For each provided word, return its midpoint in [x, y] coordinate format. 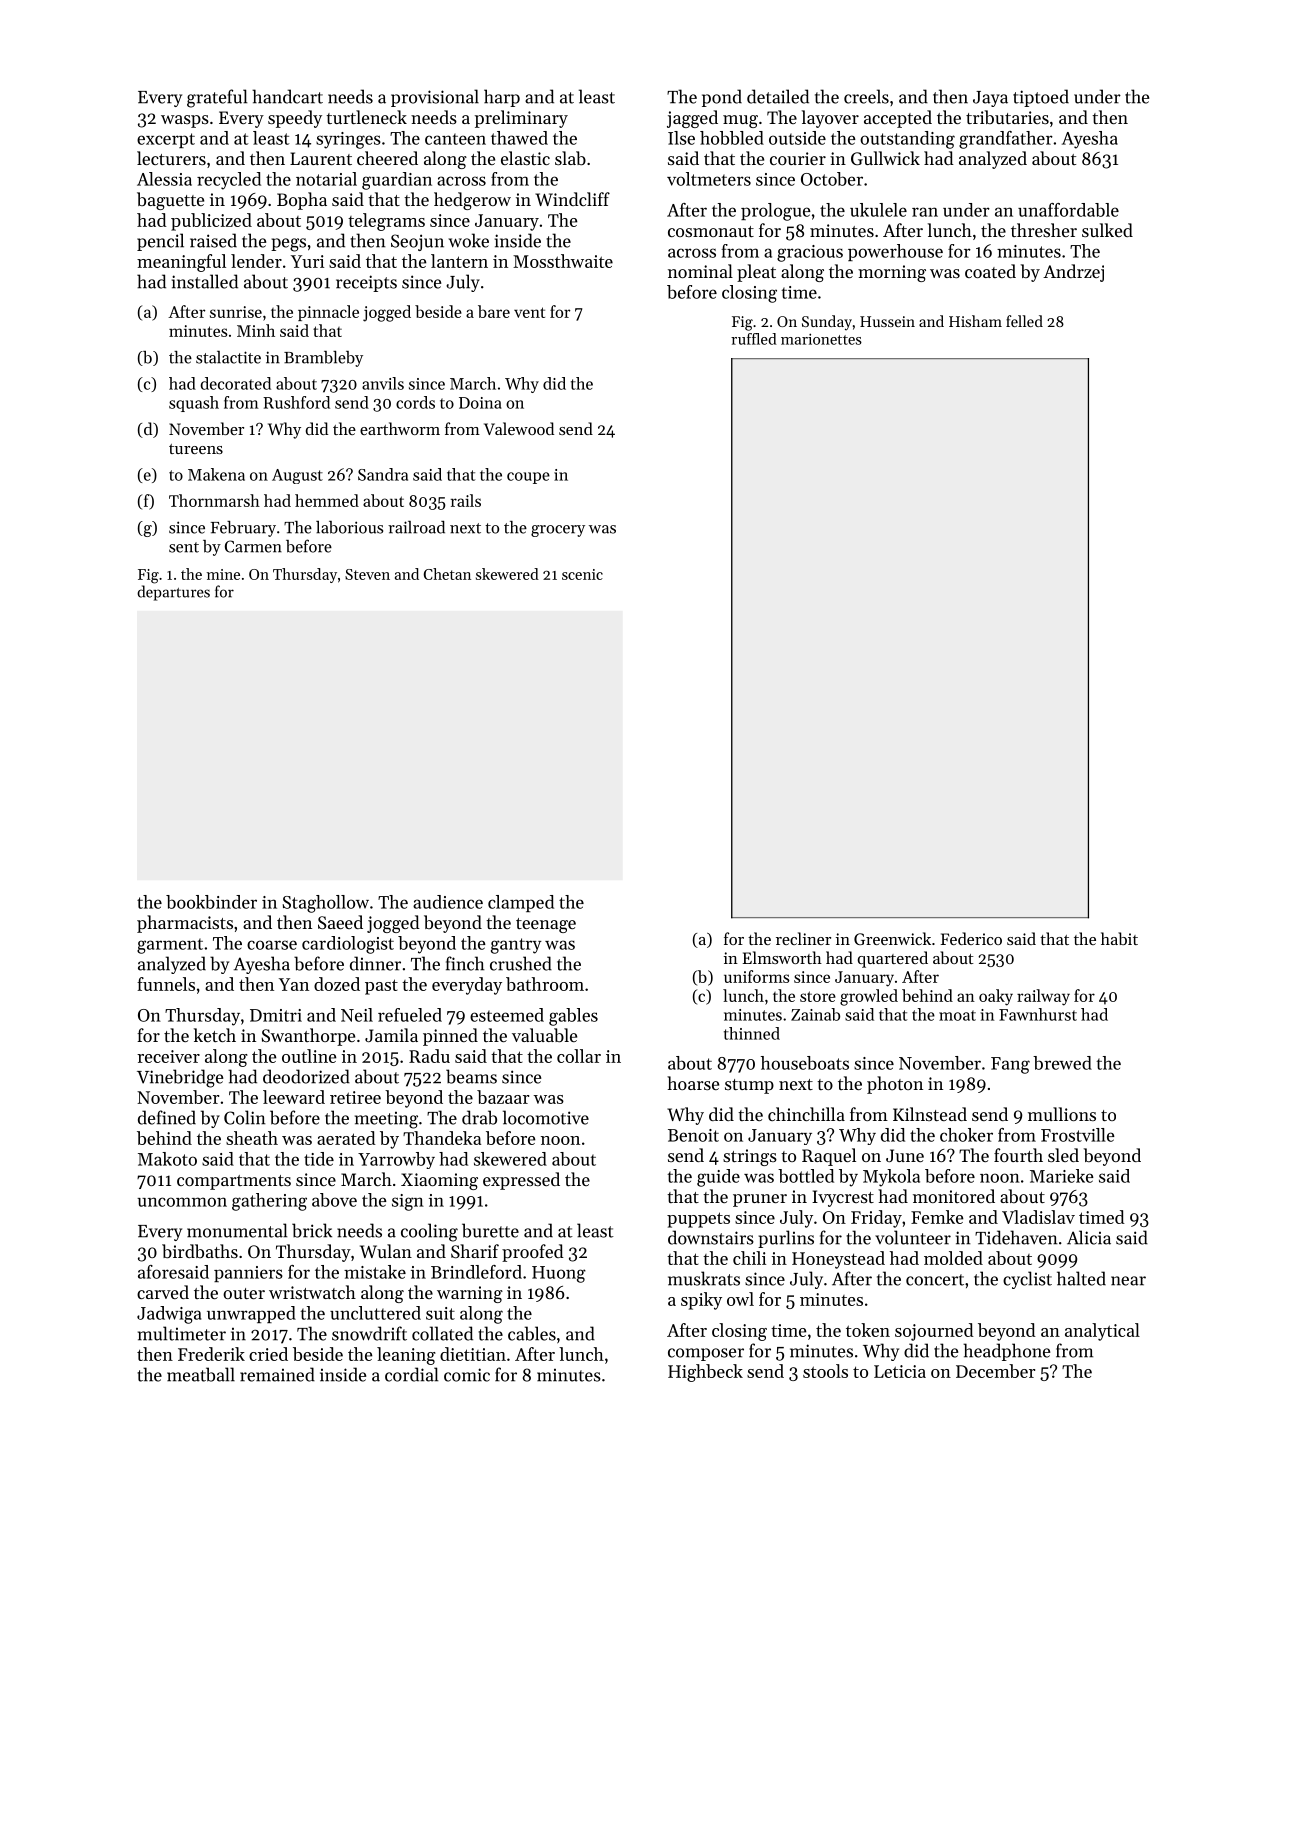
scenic [582, 574]
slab [570, 158]
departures [173, 593]
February [243, 529]
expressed [521, 1181]
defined [167, 1117]
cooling [429, 1232]
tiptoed [1041, 98]
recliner [803, 938]
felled [1024, 321]
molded [953, 1258]
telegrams [386, 222]
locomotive [546, 1117]
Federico [971, 938]
